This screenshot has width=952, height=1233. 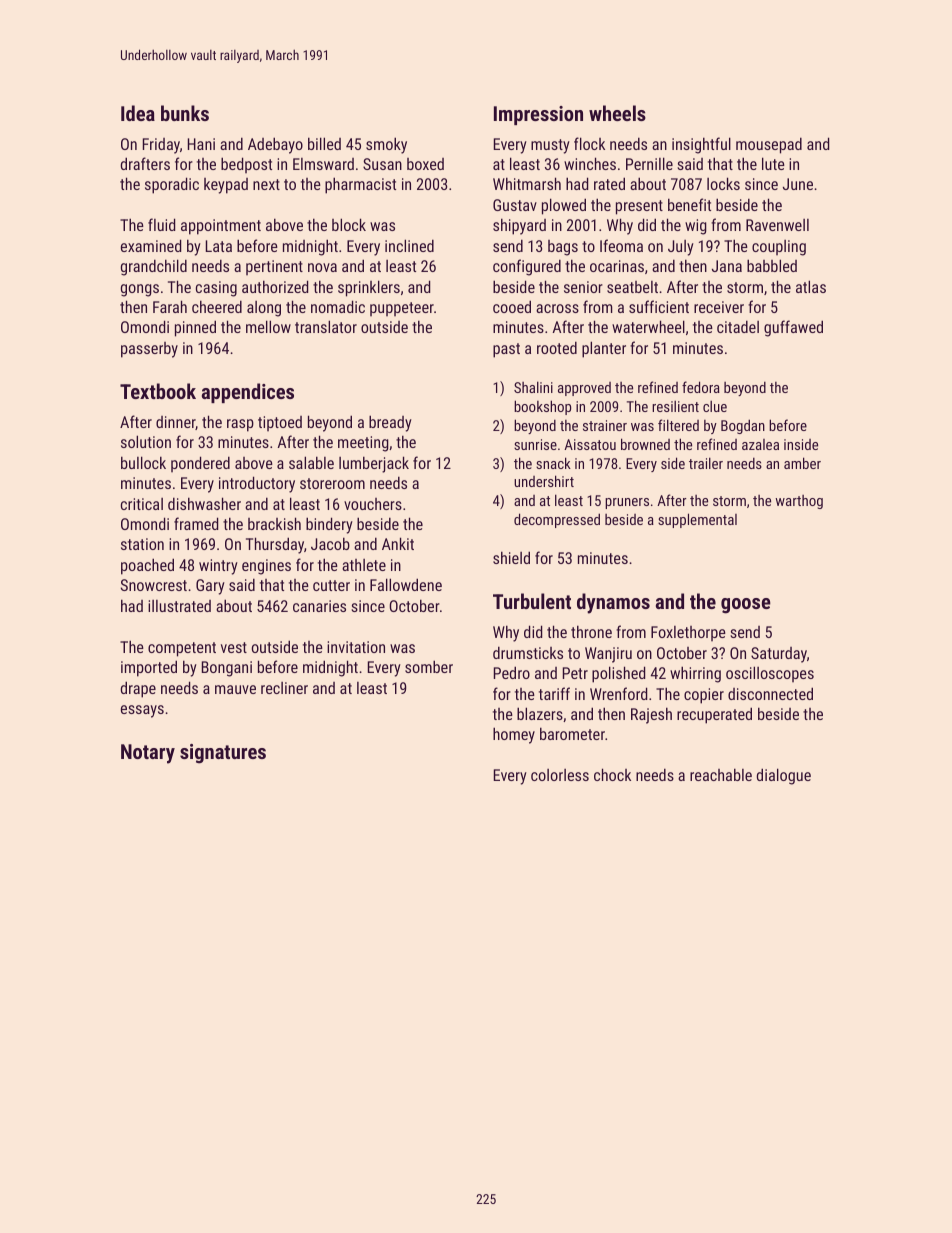 What do you see at coordinates (223, 754) in the screenshot?
I see `signatures` at bounding box center [223, 754].
